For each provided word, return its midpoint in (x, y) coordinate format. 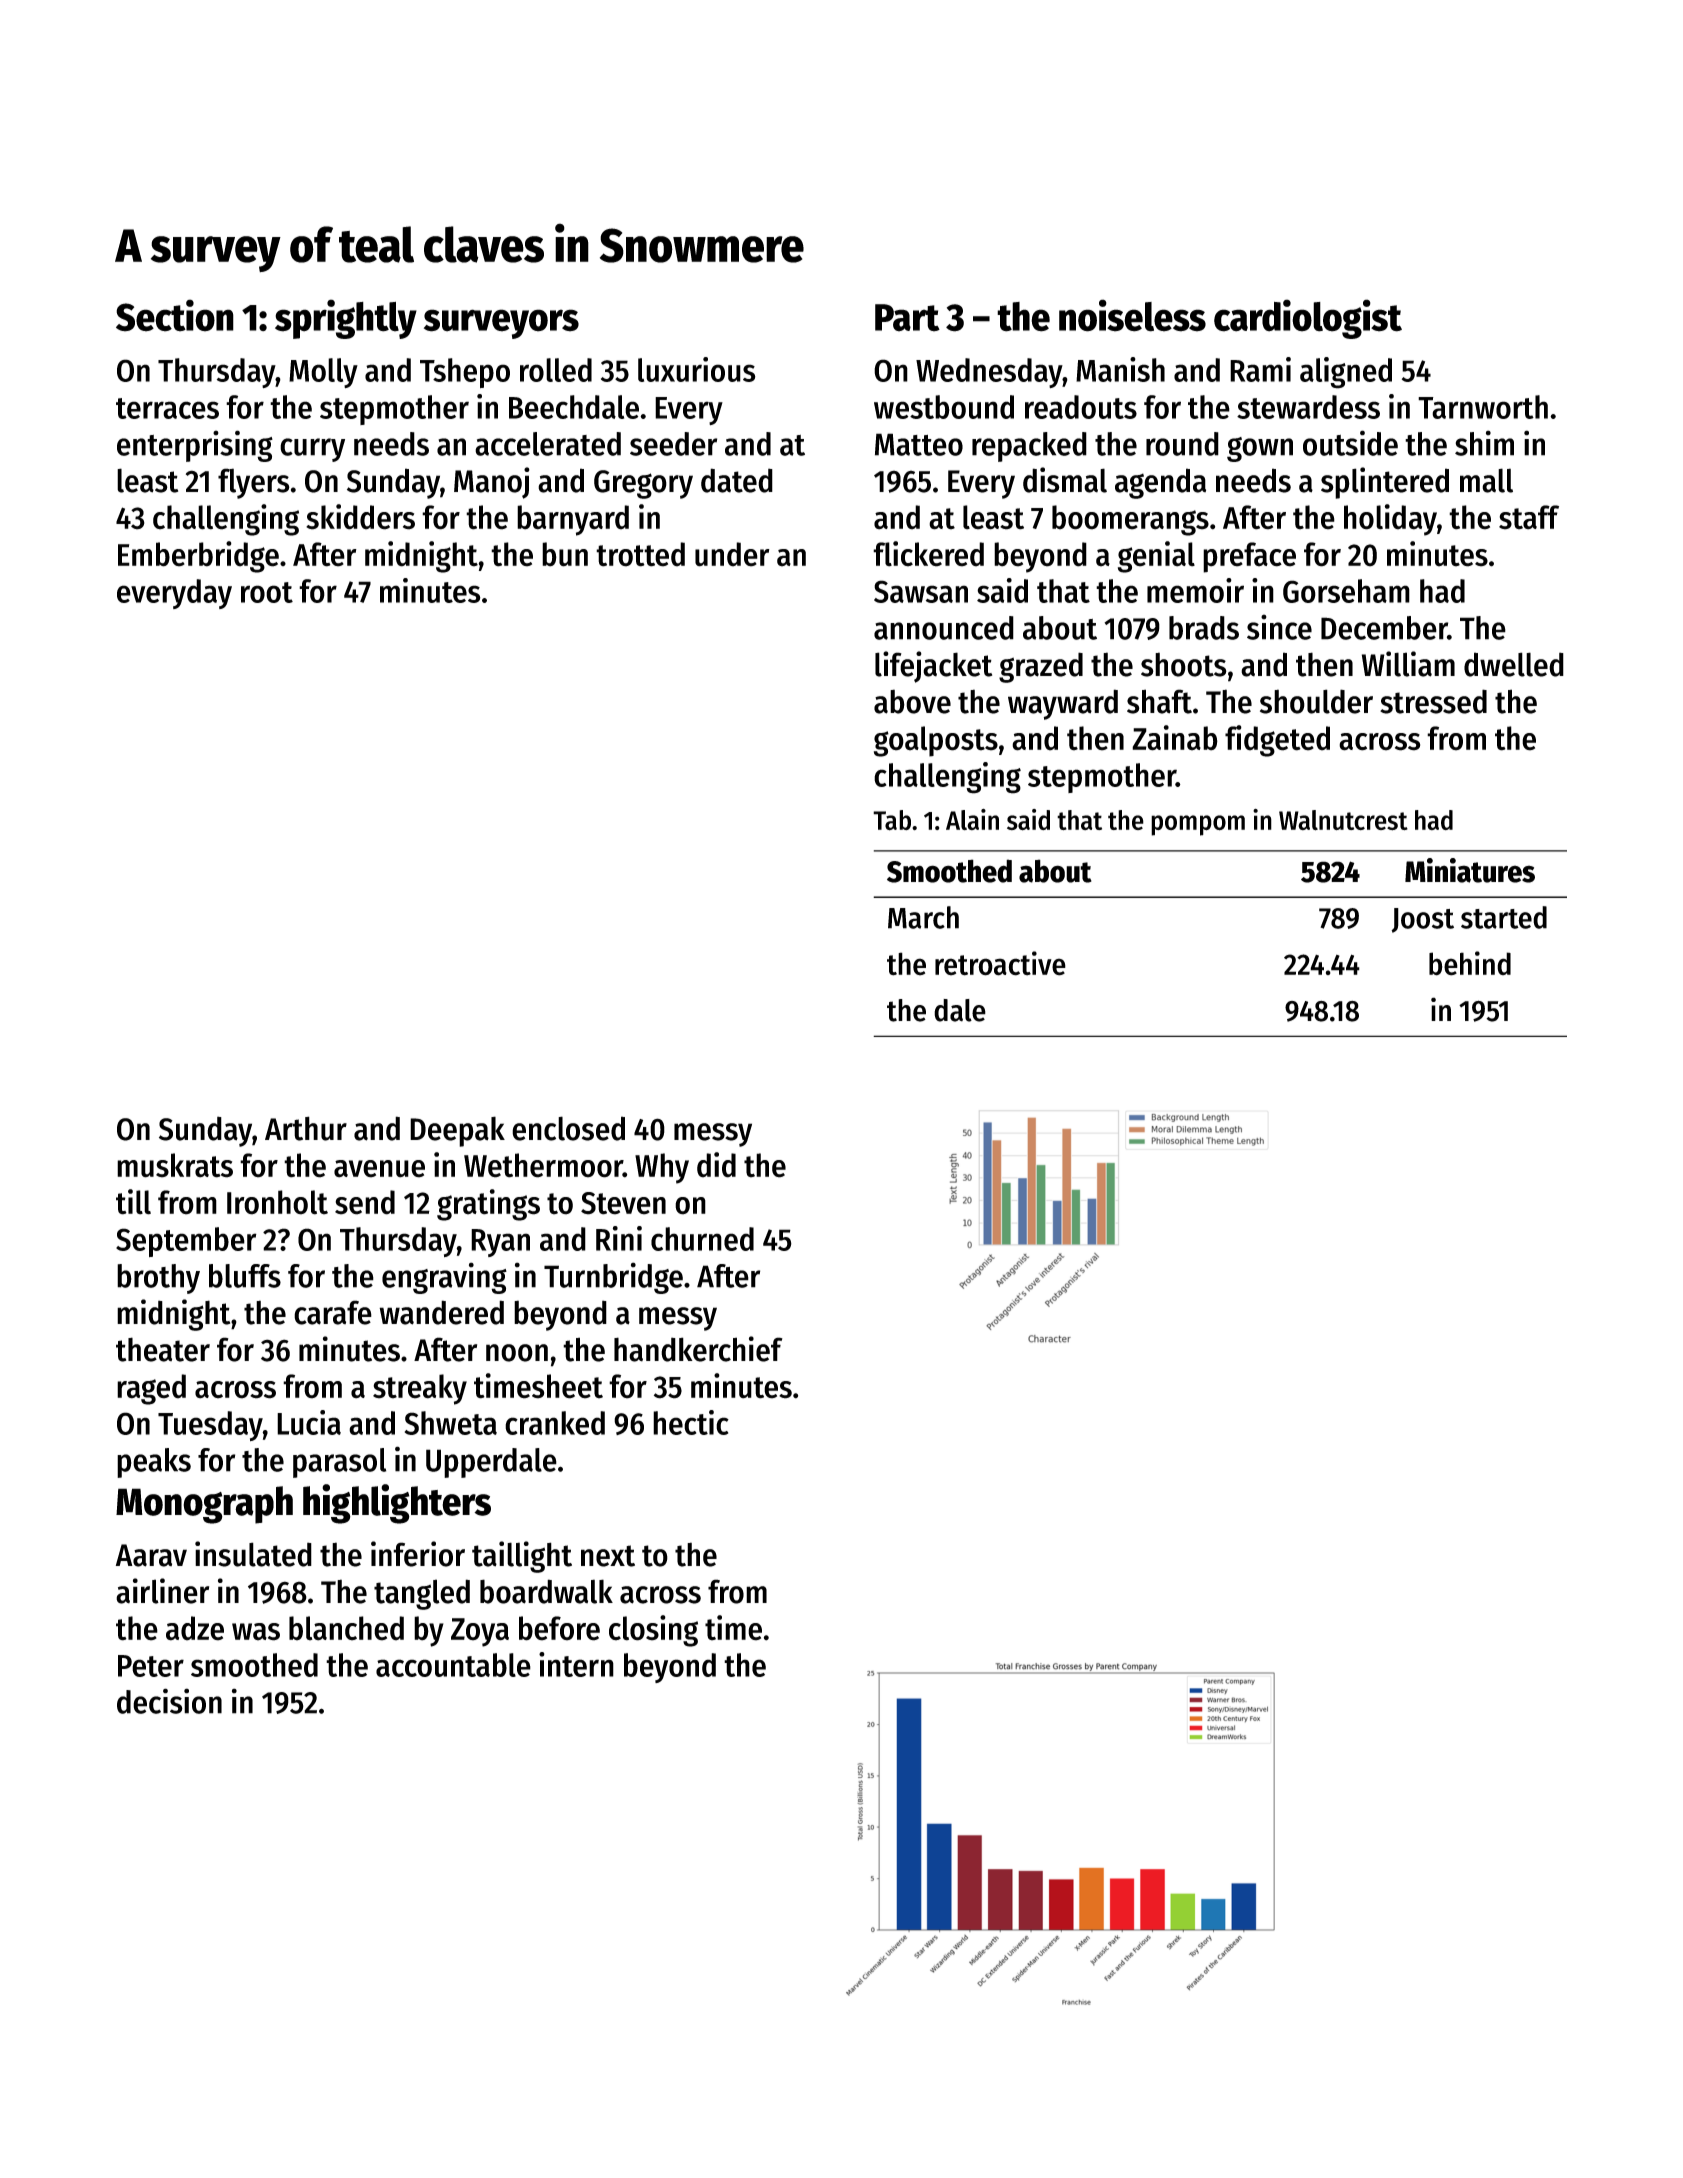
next (608, 1556)
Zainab (1175, 738)
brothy (158, 1279)
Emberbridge (198, 557)
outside (1350, 443)
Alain (972, 819)
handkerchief (698, 1349)
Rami (1260, 369)
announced (944, 628)
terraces (167, 408)
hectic (691, 1422)
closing (653, 1631)
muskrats (175, 1165)
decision (169, 1701)
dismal (1065, 480)
